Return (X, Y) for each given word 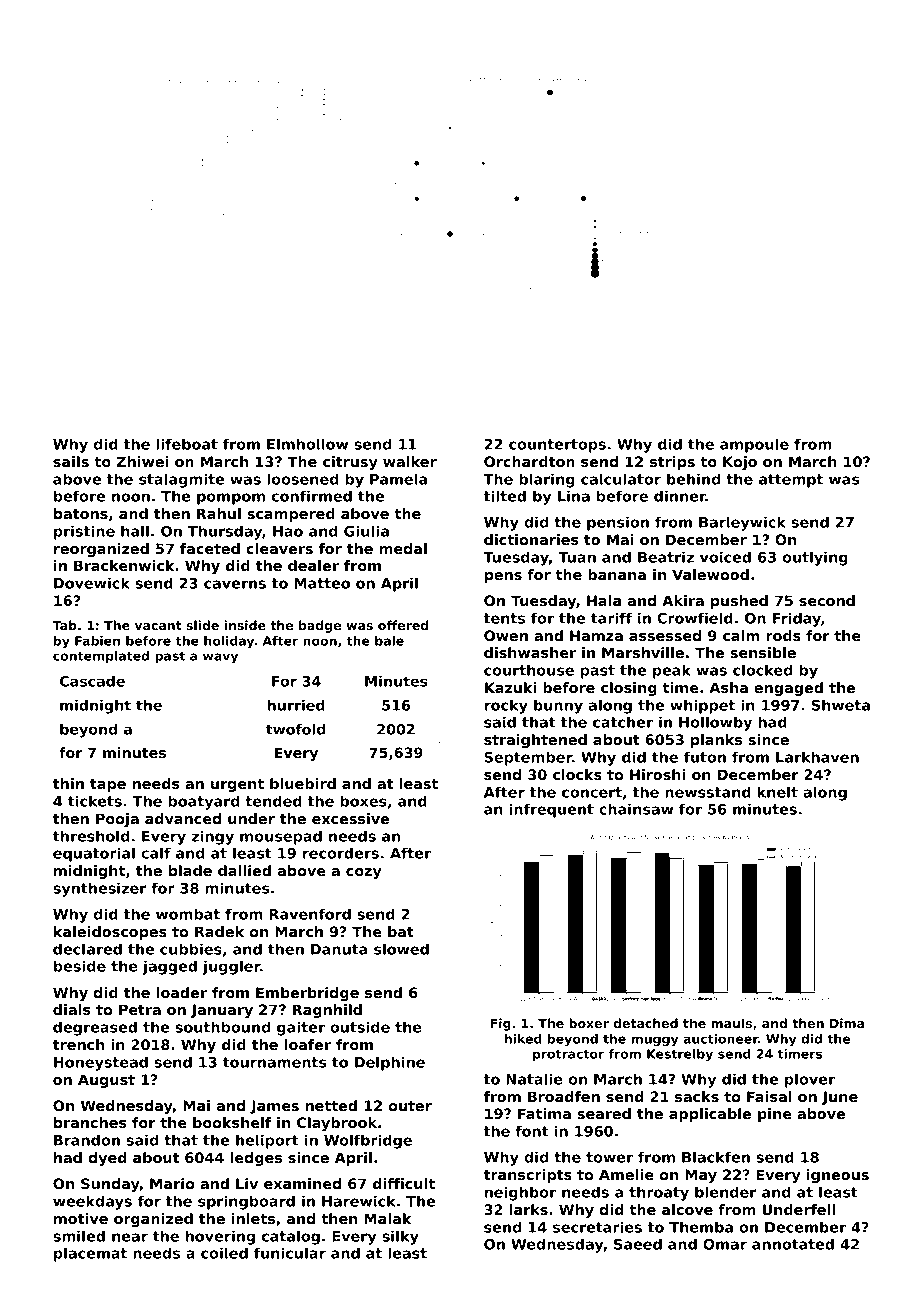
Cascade (92, 681)
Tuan (577, 557)
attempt (791, 481)
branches (90, 1122)
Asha (728, 687)
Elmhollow (307, 444)
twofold (296, 729)
